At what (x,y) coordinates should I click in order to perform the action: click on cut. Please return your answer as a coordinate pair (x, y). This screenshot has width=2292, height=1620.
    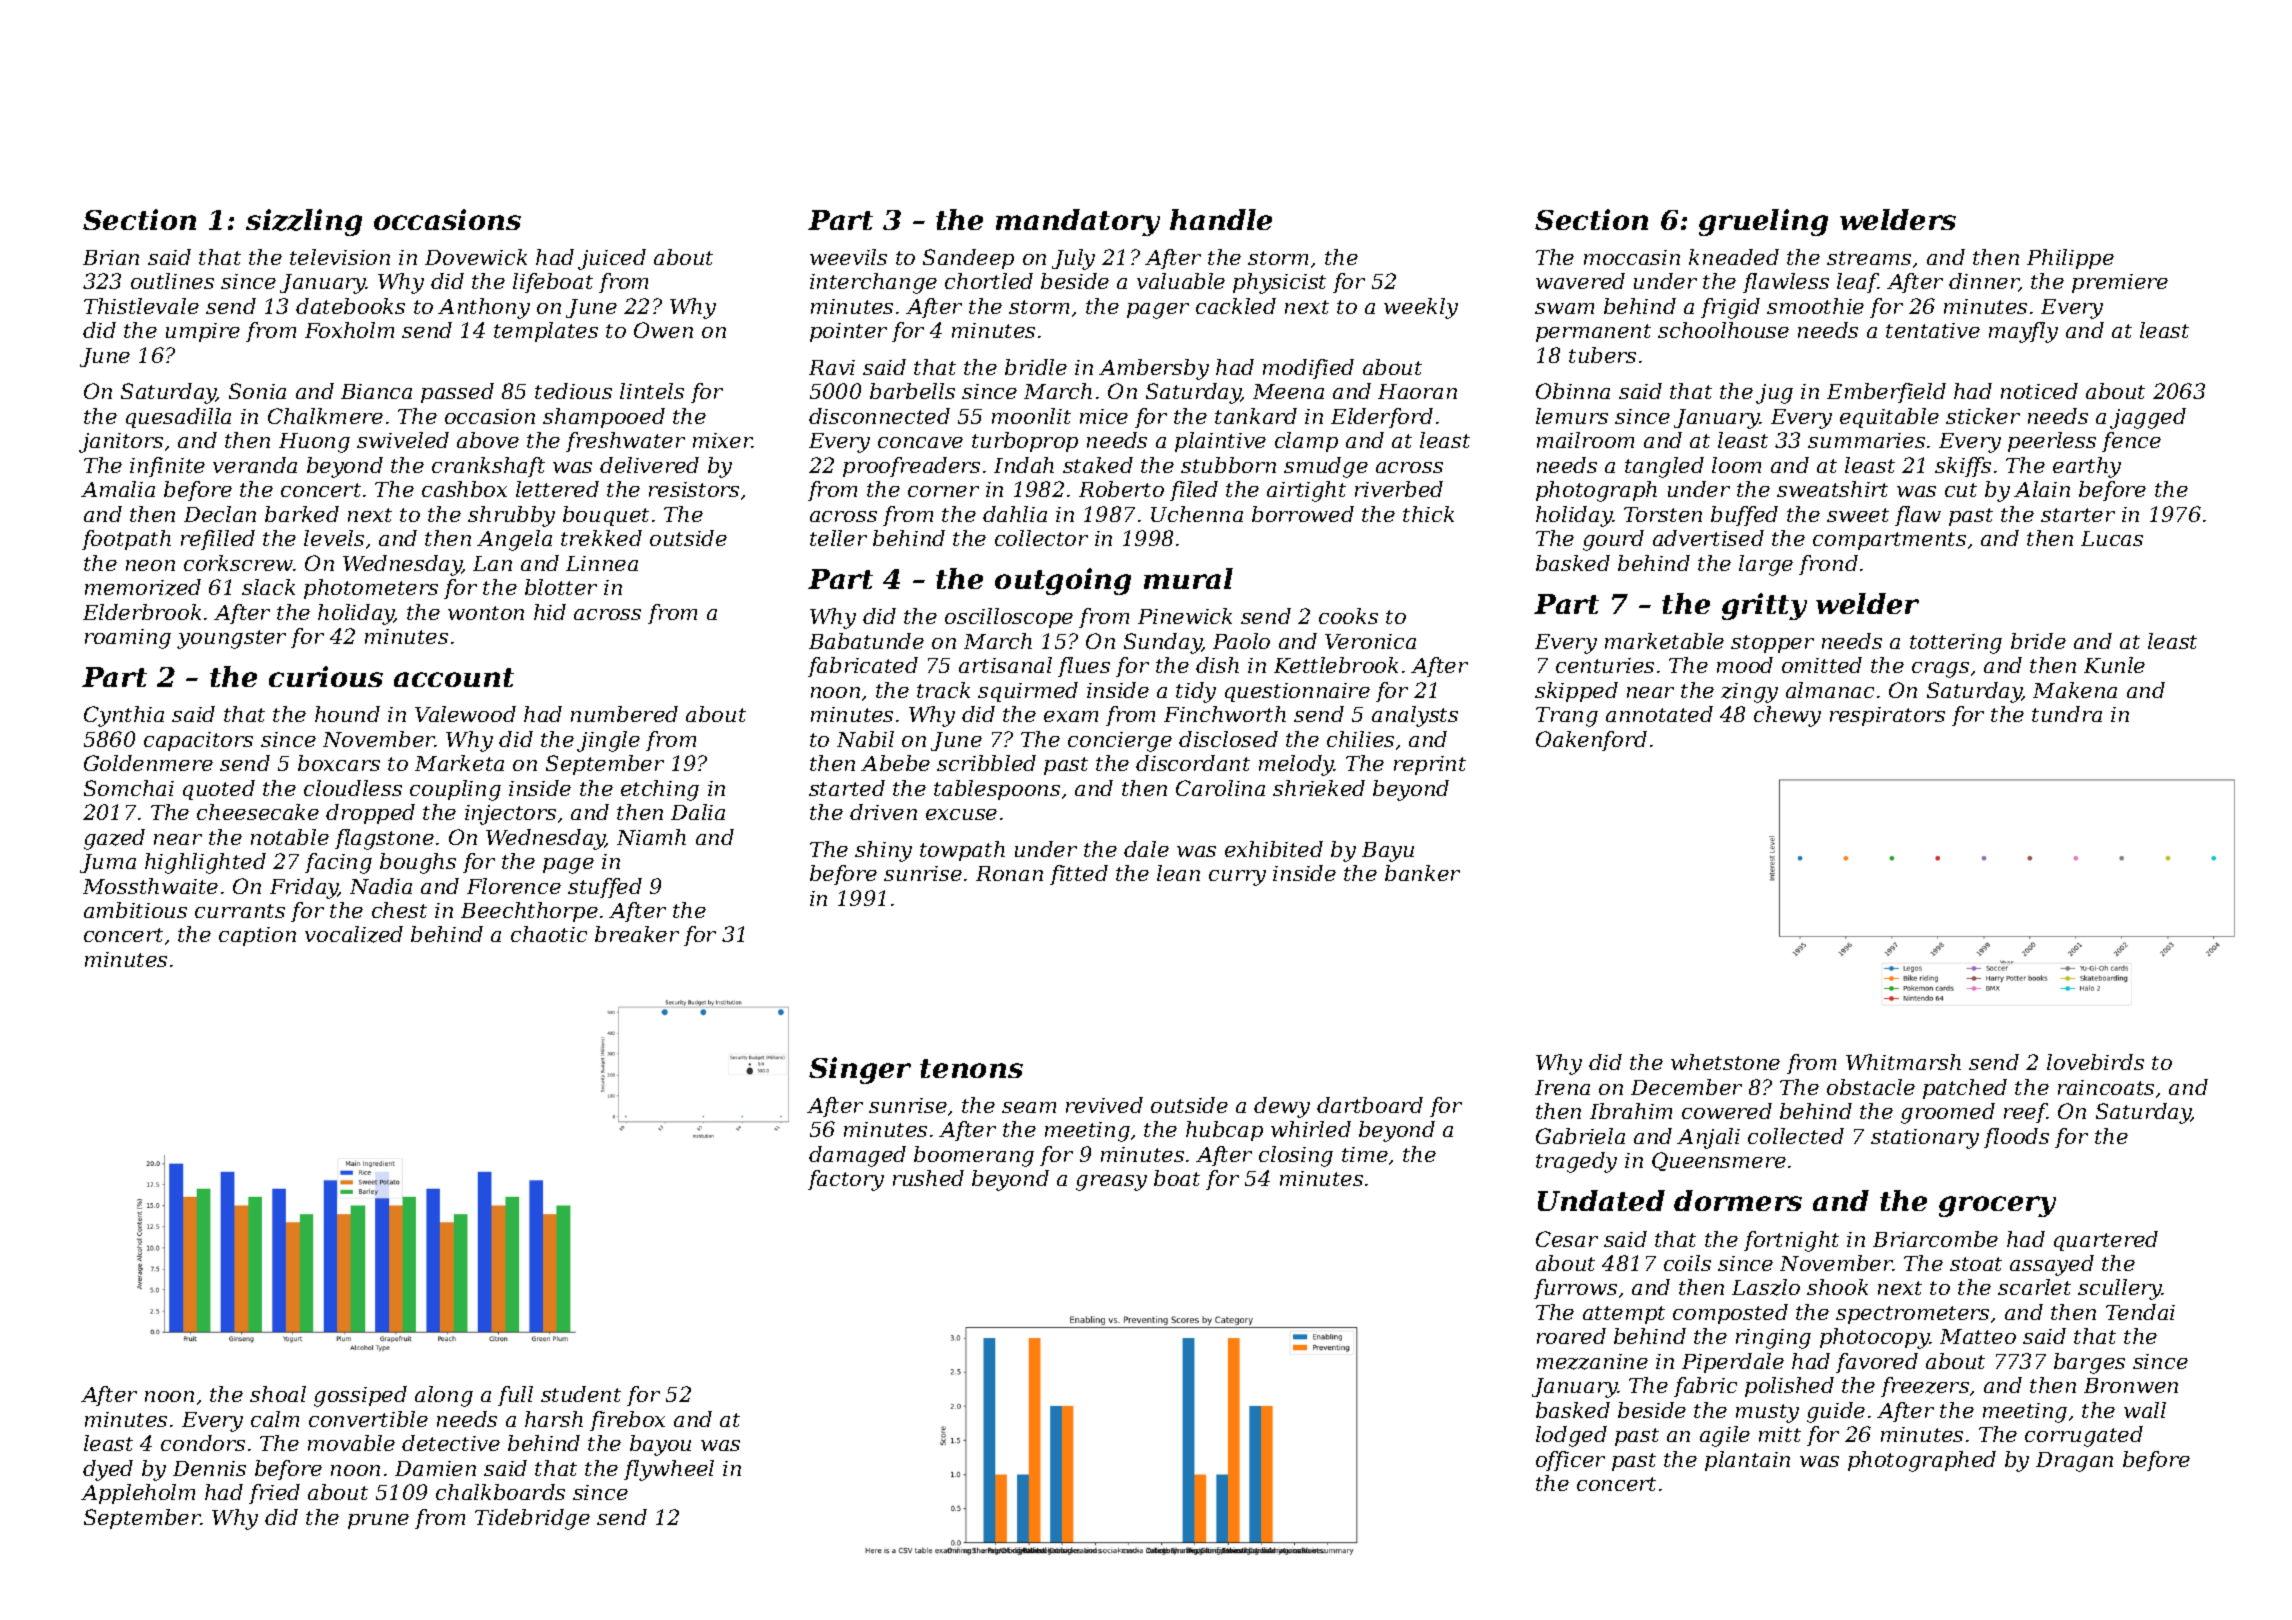
    Looking at the image, I should click on (1961, 490).
